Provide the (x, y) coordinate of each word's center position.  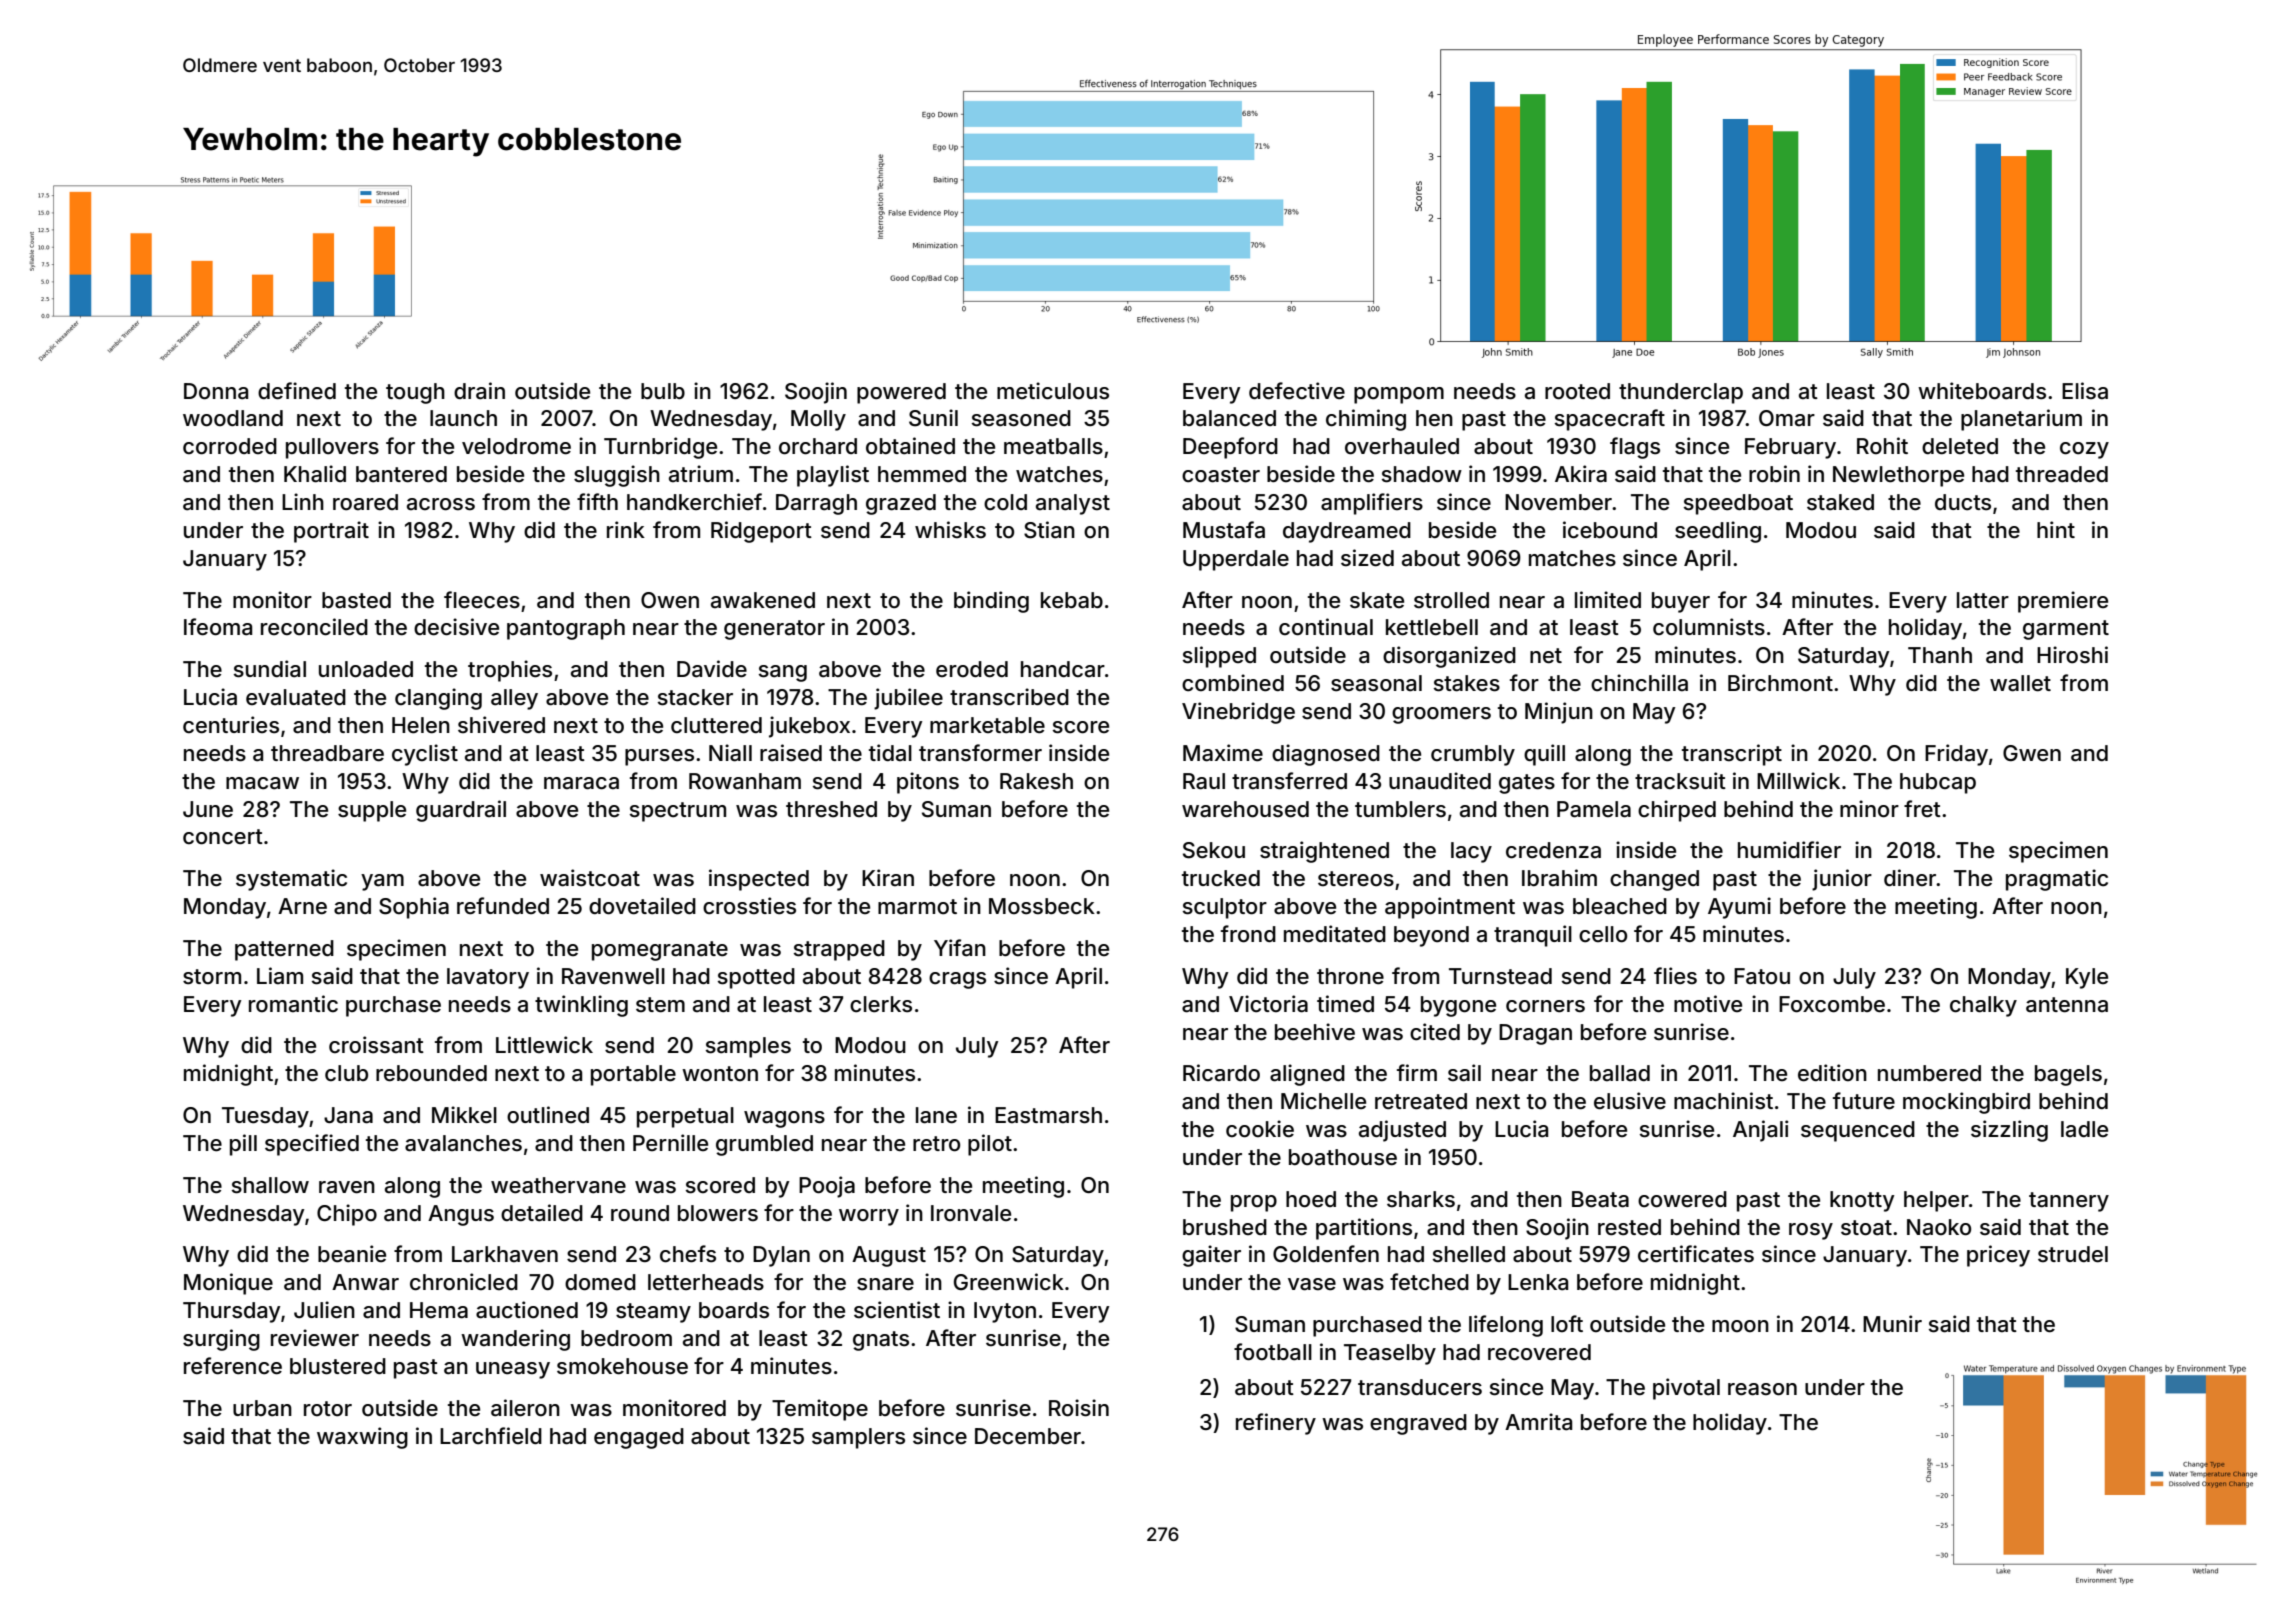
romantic (293, 1003)
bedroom (626, 1338)
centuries (231, 725)
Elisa (2085, 390)
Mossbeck (1042, 906)
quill (1544, 755)
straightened (1324, 852)
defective (1297, 391)
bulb (663, 391)
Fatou (1762, 976)
